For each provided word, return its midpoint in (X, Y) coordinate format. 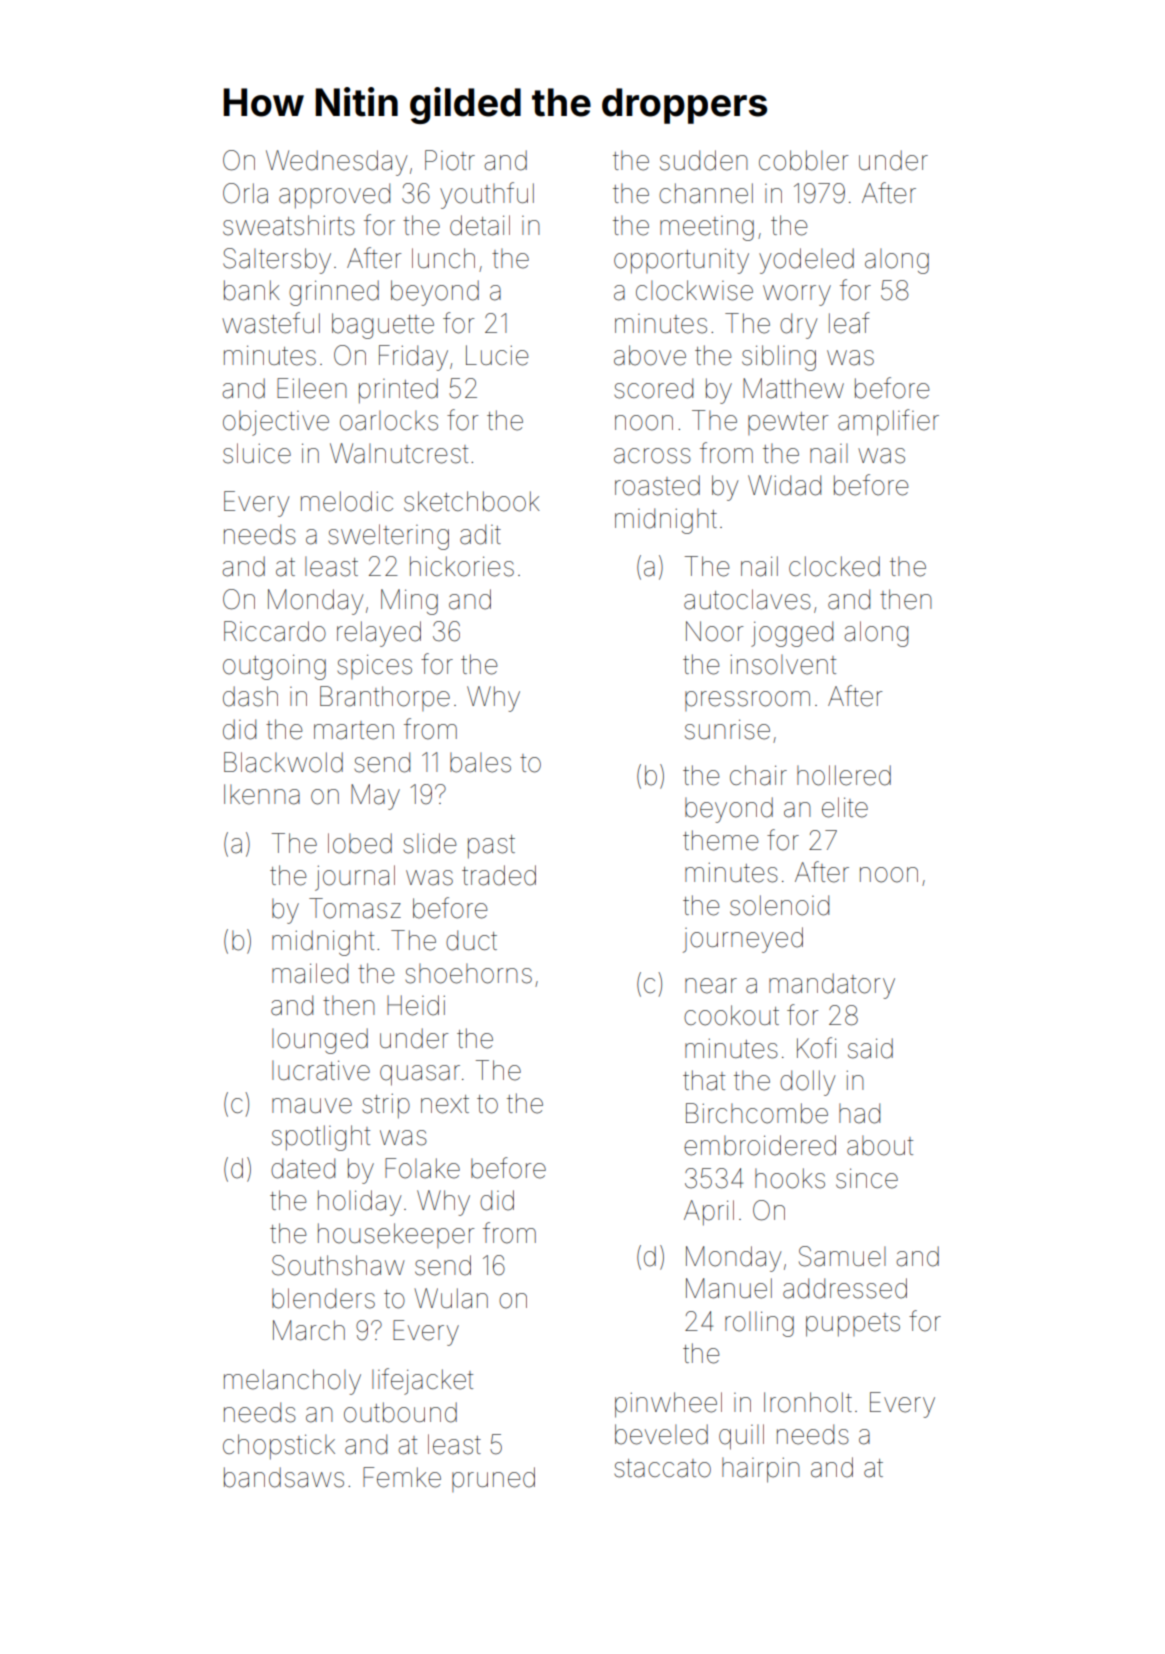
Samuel (842, 1256)
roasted (657, 485)
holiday (359, 1203)
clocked (834, 566)
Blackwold (283, 762)
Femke (402, 1477)
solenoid (779, 905)
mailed (310, 973)
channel (706, 193)
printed (398, 391)
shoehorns (468, 973)
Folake (422, 1168)
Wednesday (336, 163)
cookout (731, 1015)
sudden (704, 160)
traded (499, 875)
